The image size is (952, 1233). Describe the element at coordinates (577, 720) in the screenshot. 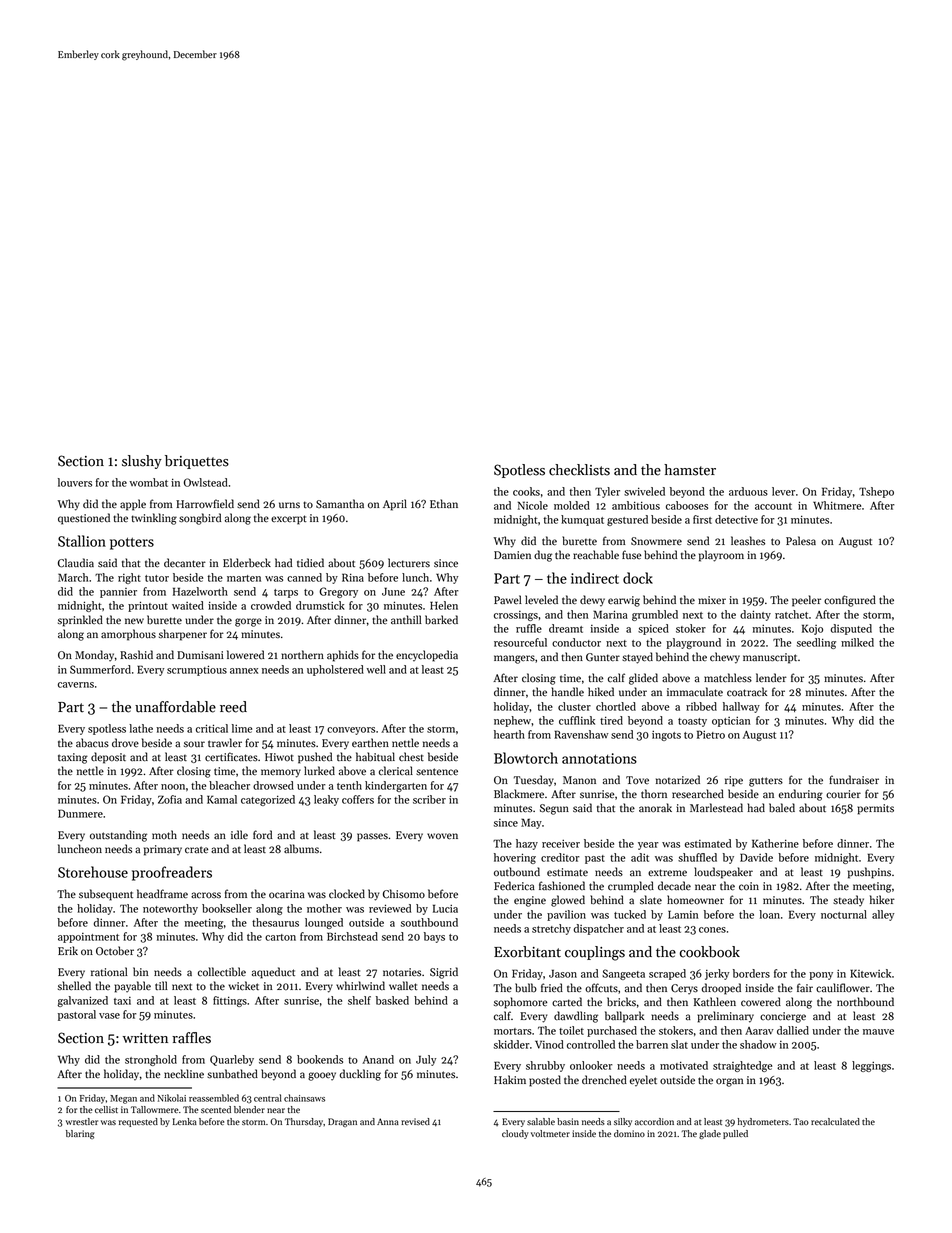

I see `cufflink` at that location.
